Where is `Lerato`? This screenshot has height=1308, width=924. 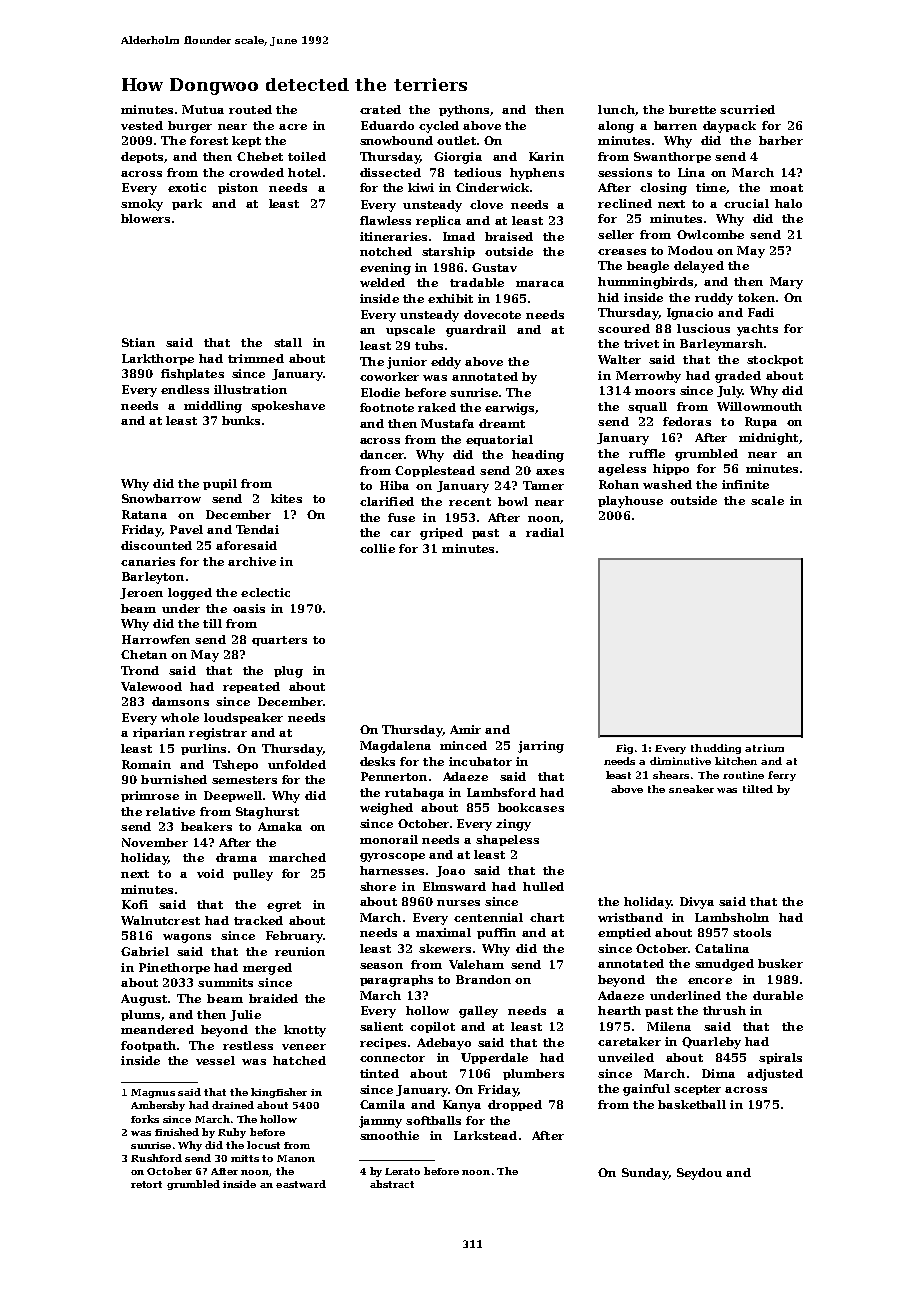 Lerato is located at coordinates (402, 1171).
